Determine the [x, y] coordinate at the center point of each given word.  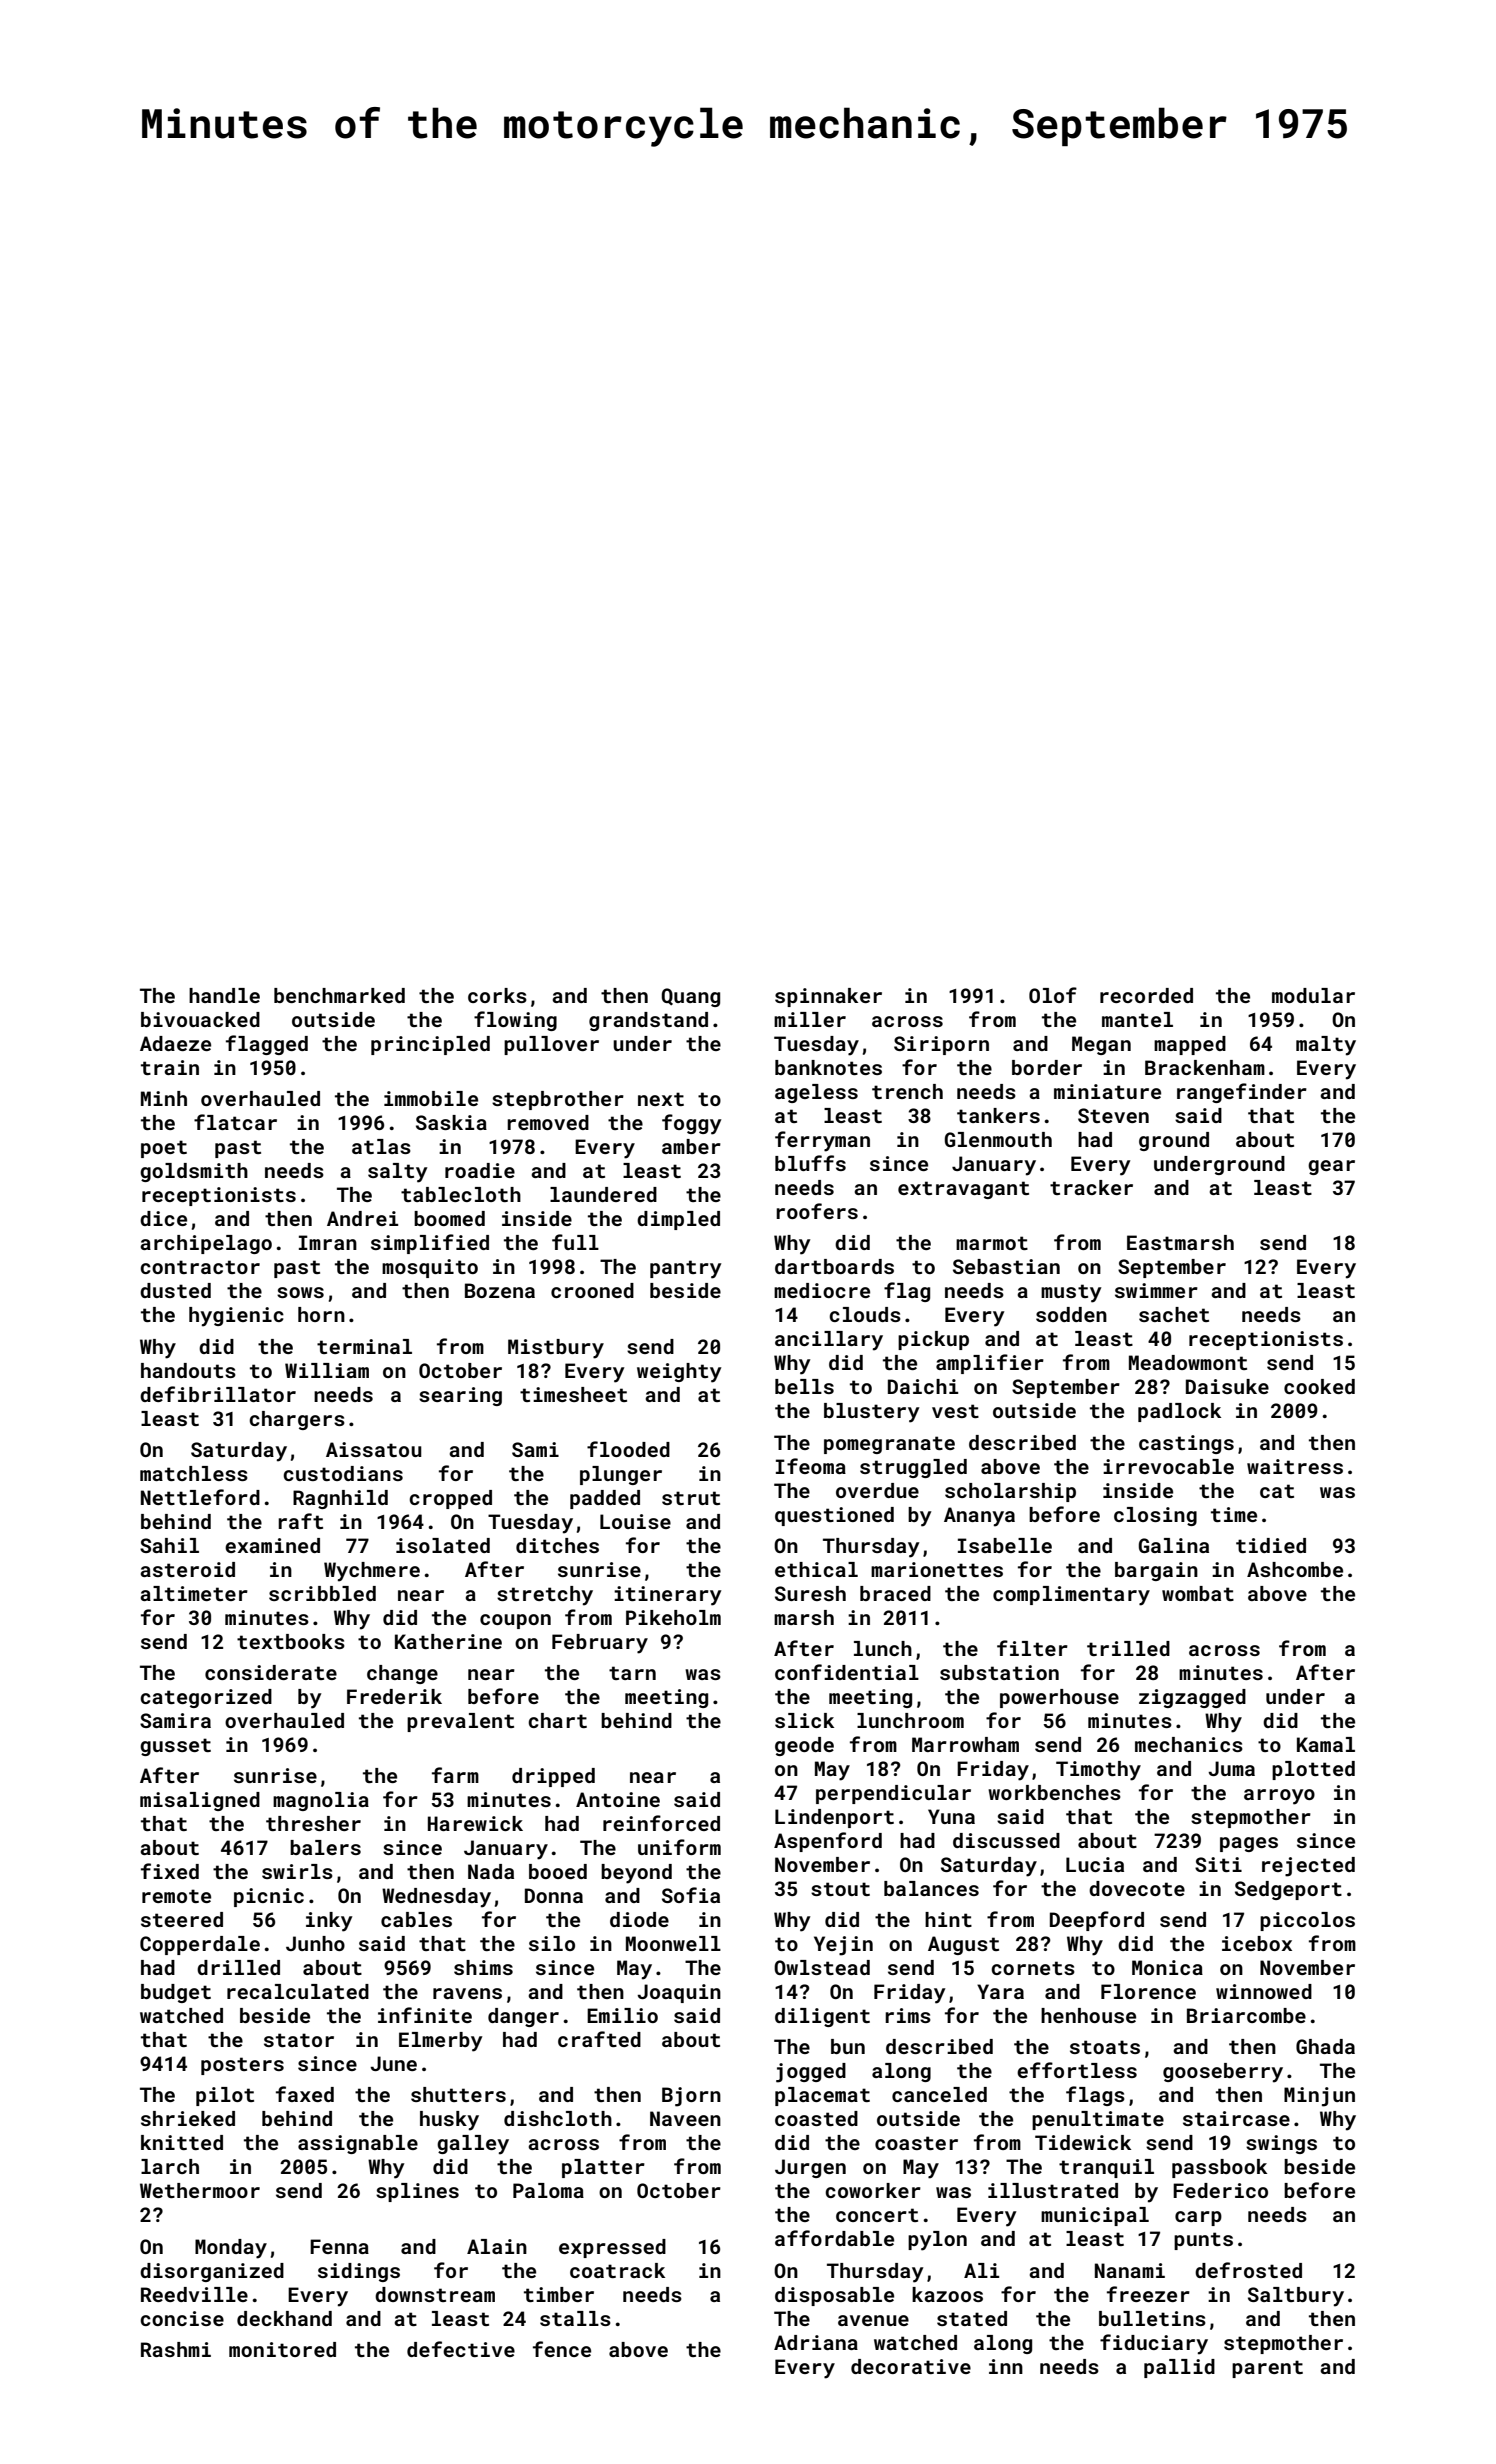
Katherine [448, 1641]
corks [497, 995]
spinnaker [828, 997]
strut [691, 1498]
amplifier [990, 1364]
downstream [435, 2294]
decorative [911, 2366]
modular [1313, 995]
